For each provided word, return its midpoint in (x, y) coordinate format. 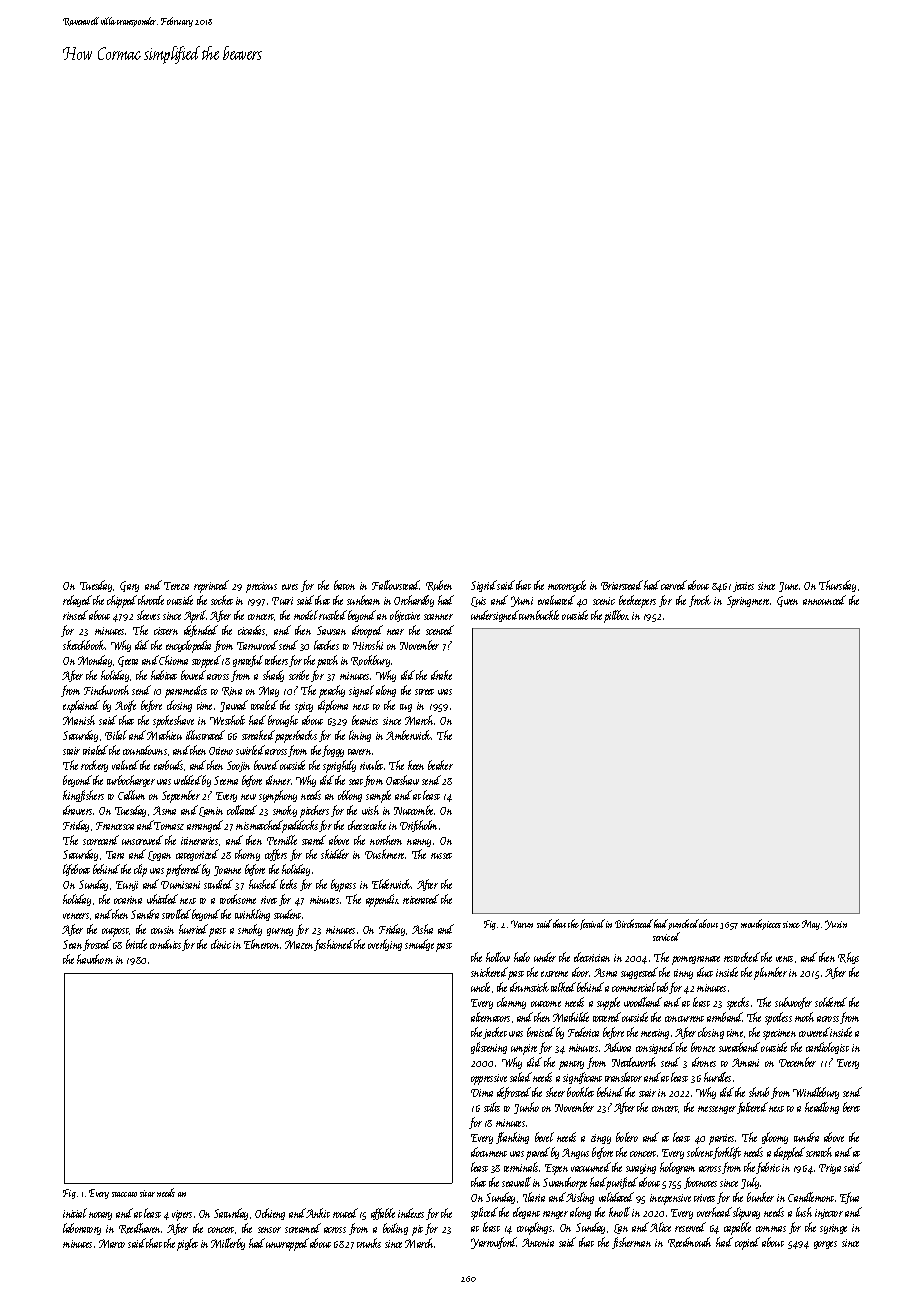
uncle (480, 987)
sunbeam (363, 600)
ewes (290, 587)
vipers (182, 1215)
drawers (77, 810)
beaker (440, 765)
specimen (779, 1034)
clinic (221, 944)
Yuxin (836, 925)
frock (700, 601)
